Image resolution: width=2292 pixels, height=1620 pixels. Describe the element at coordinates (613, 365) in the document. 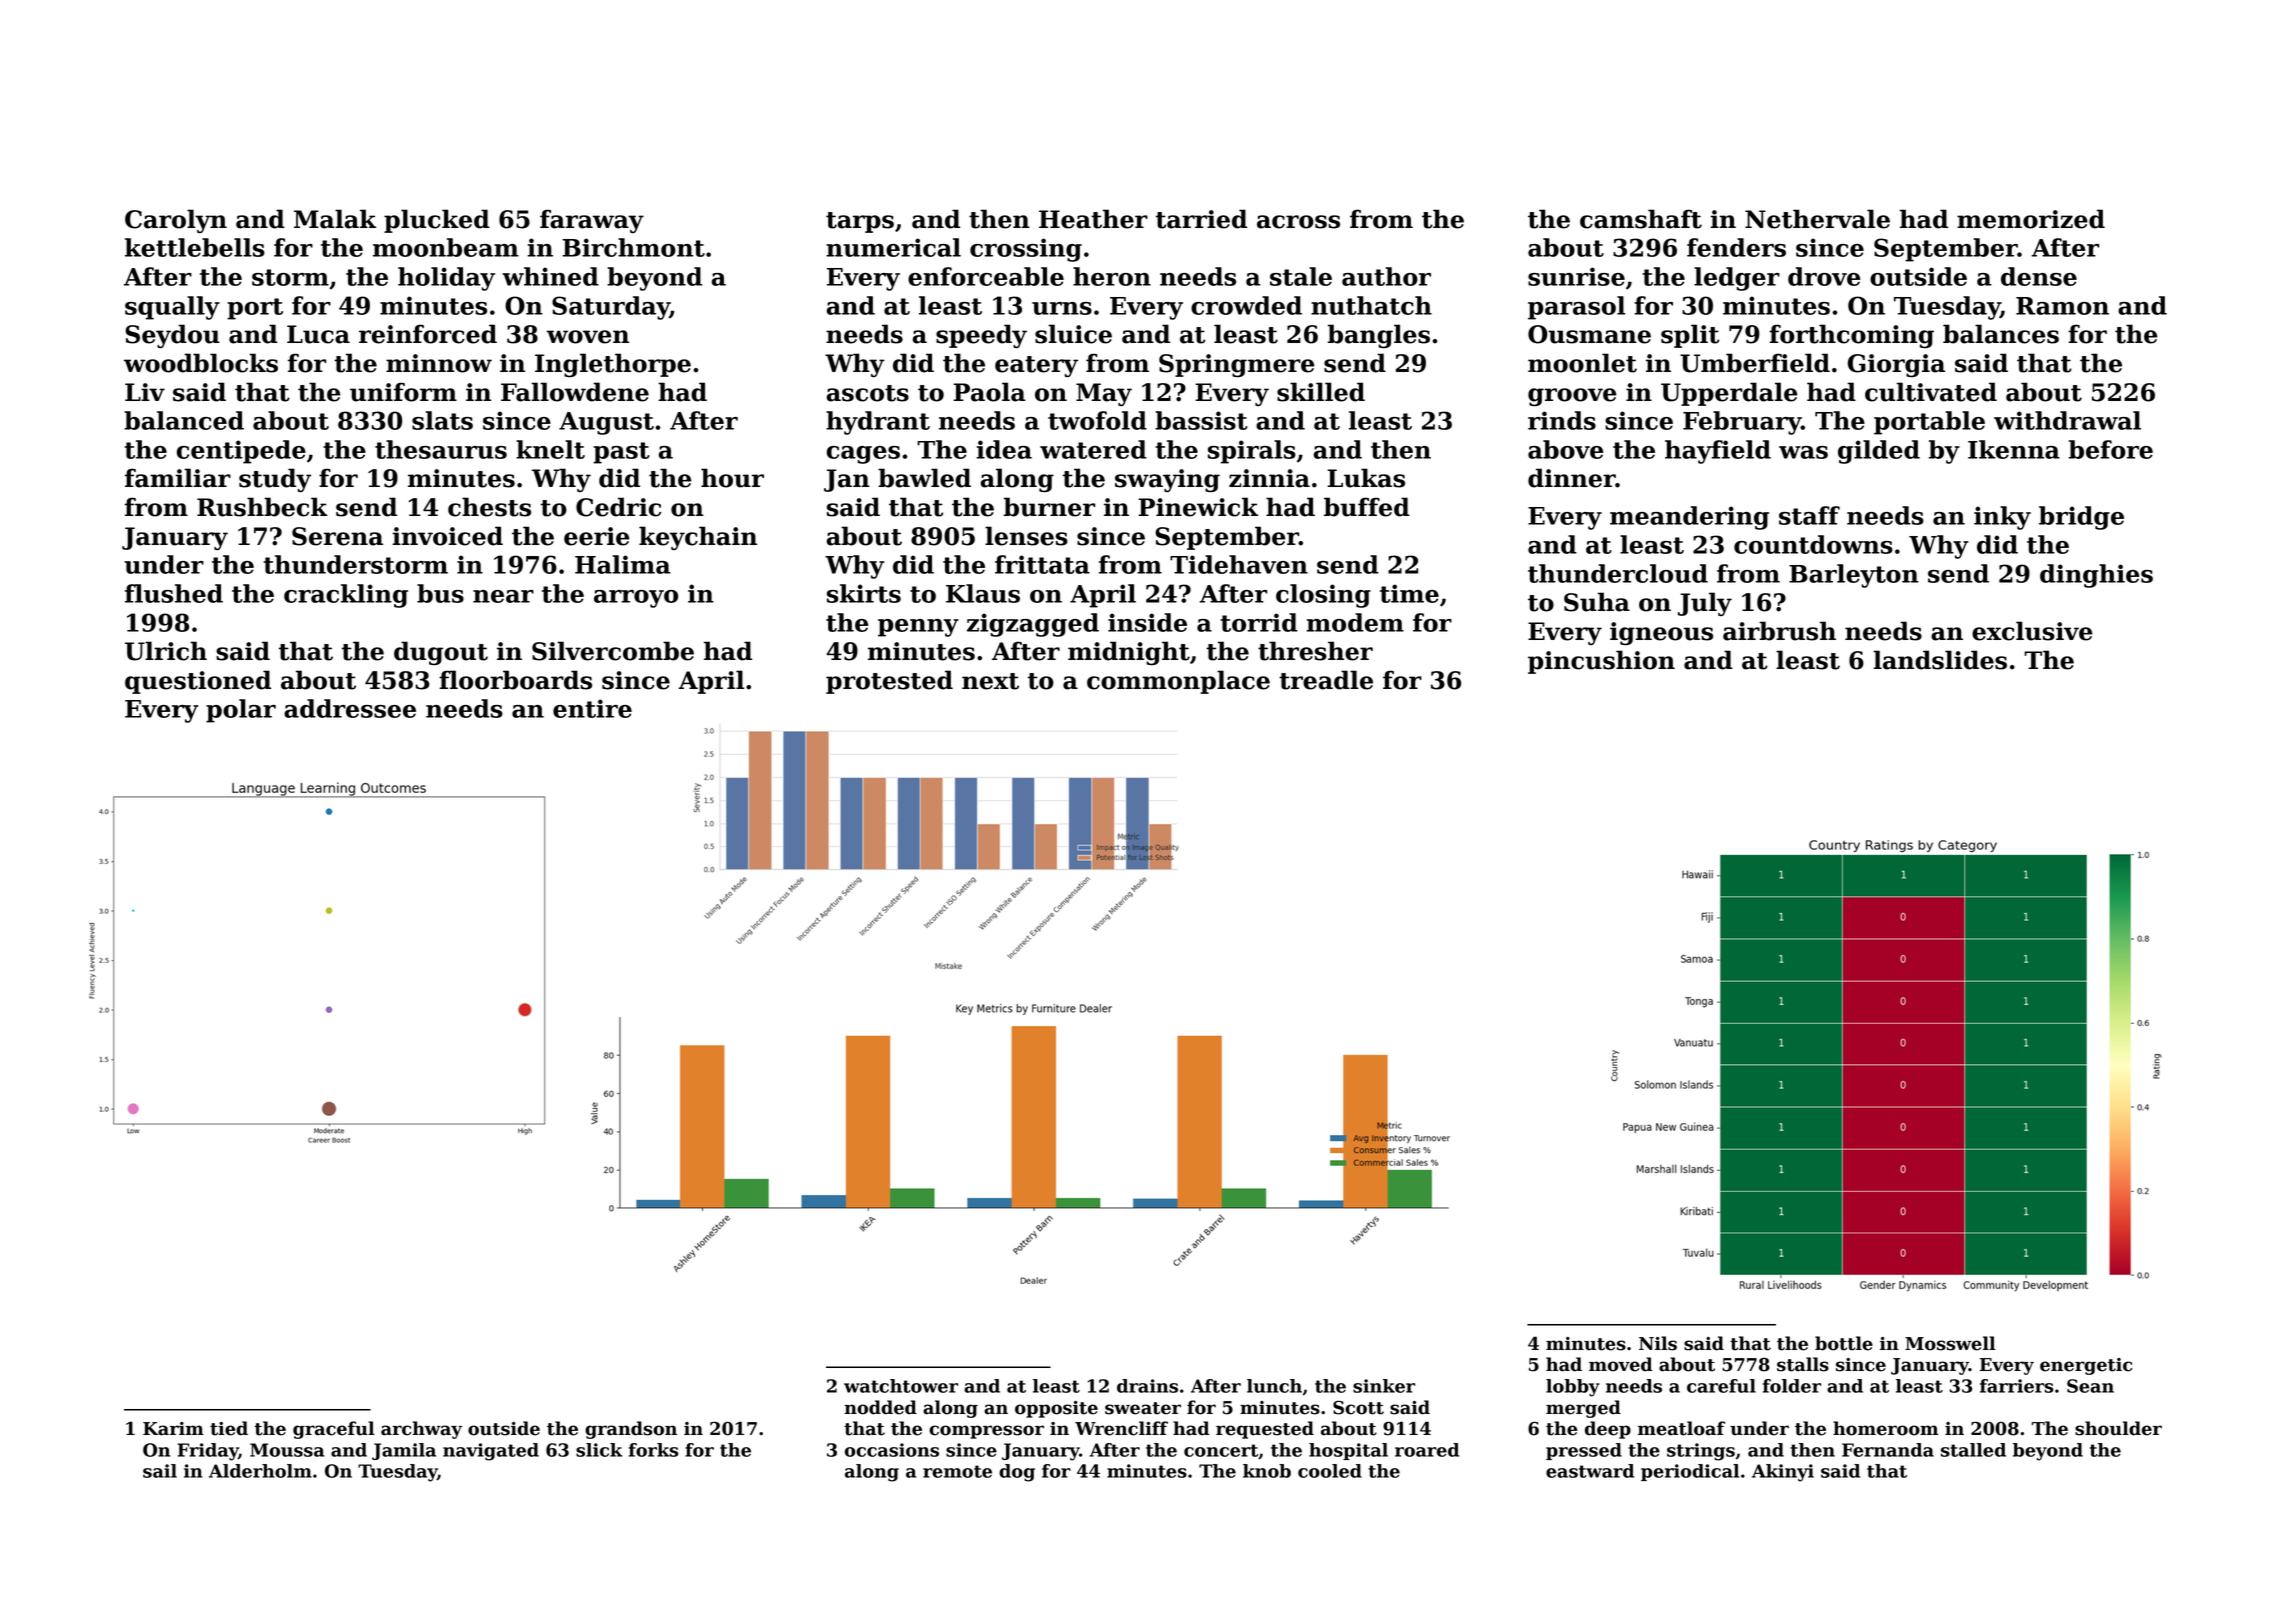

I see `Inglethorpe` at that location.
